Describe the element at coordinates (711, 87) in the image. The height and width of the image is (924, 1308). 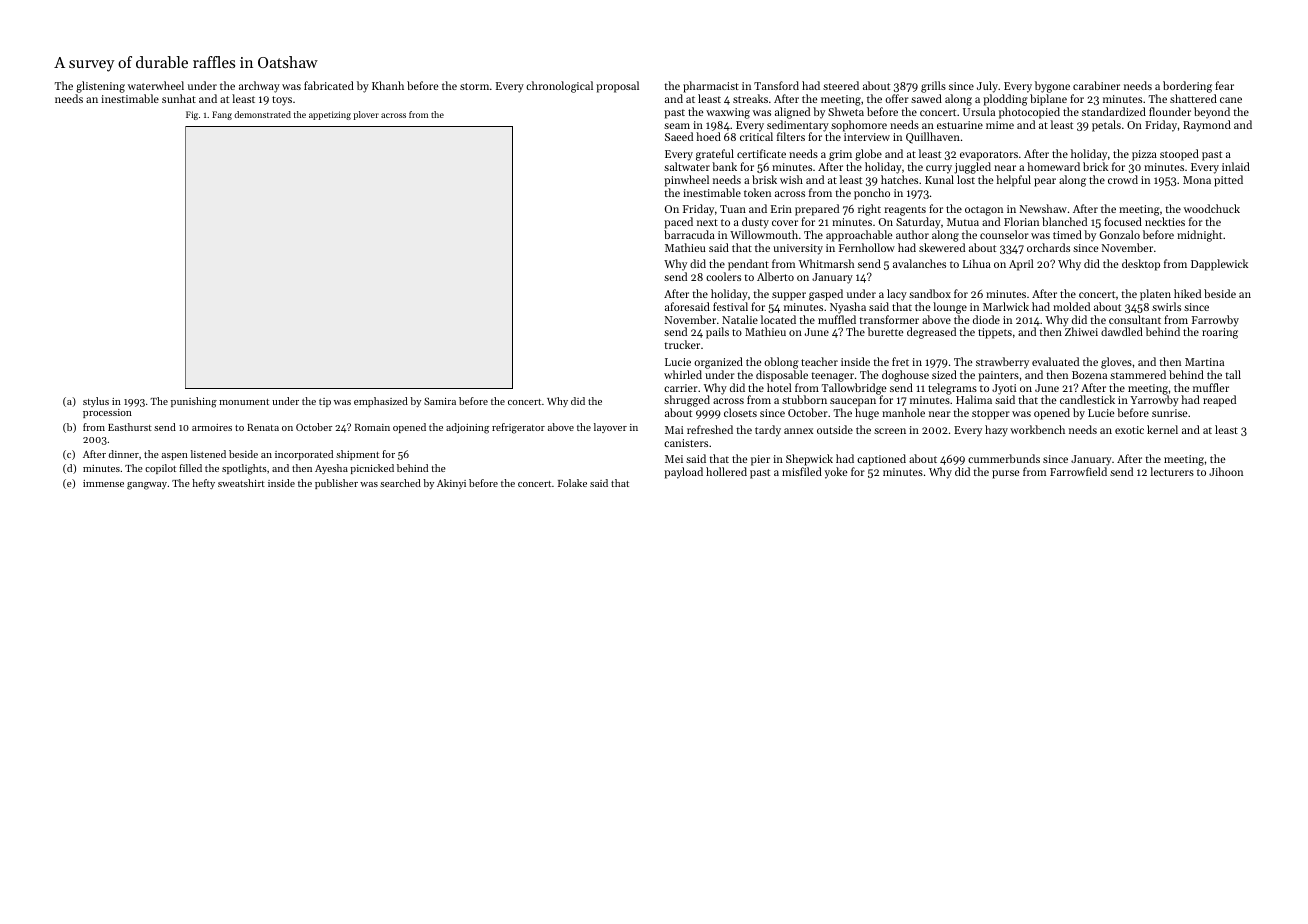
I see `pharmacist` at that location.
